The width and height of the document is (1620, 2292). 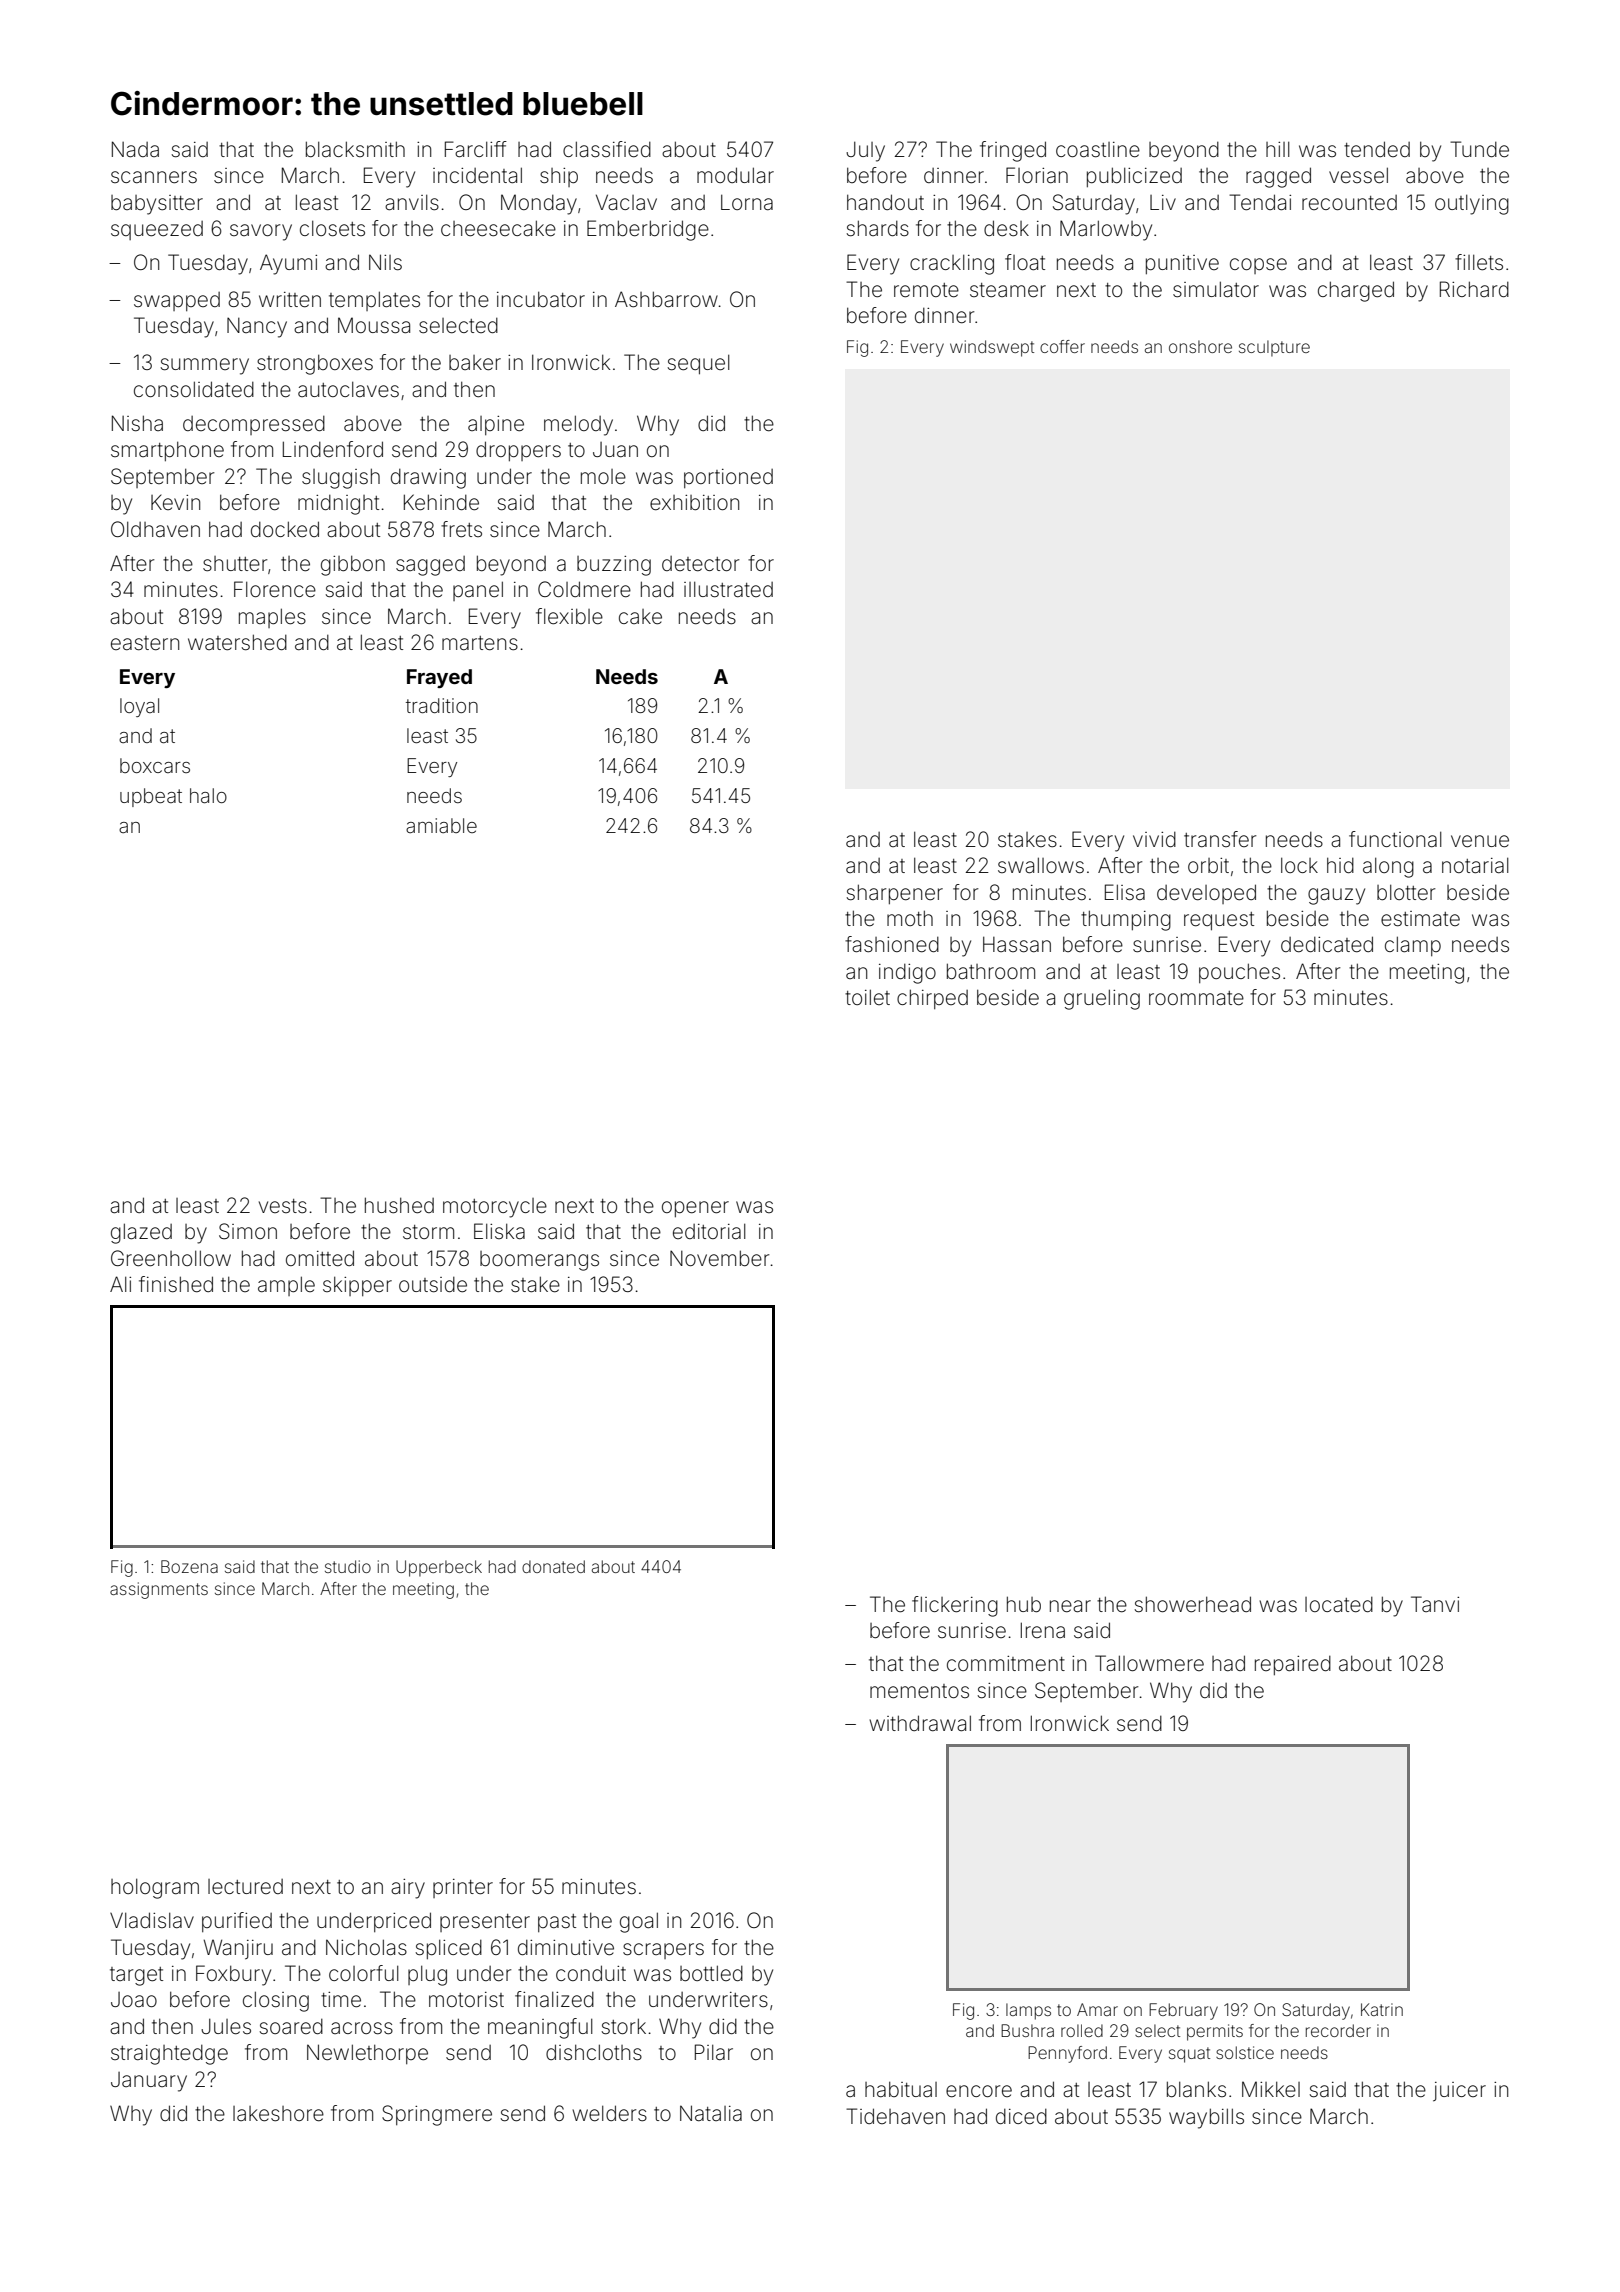 I want to click on blacksmith, so click(x=355, y=149).
